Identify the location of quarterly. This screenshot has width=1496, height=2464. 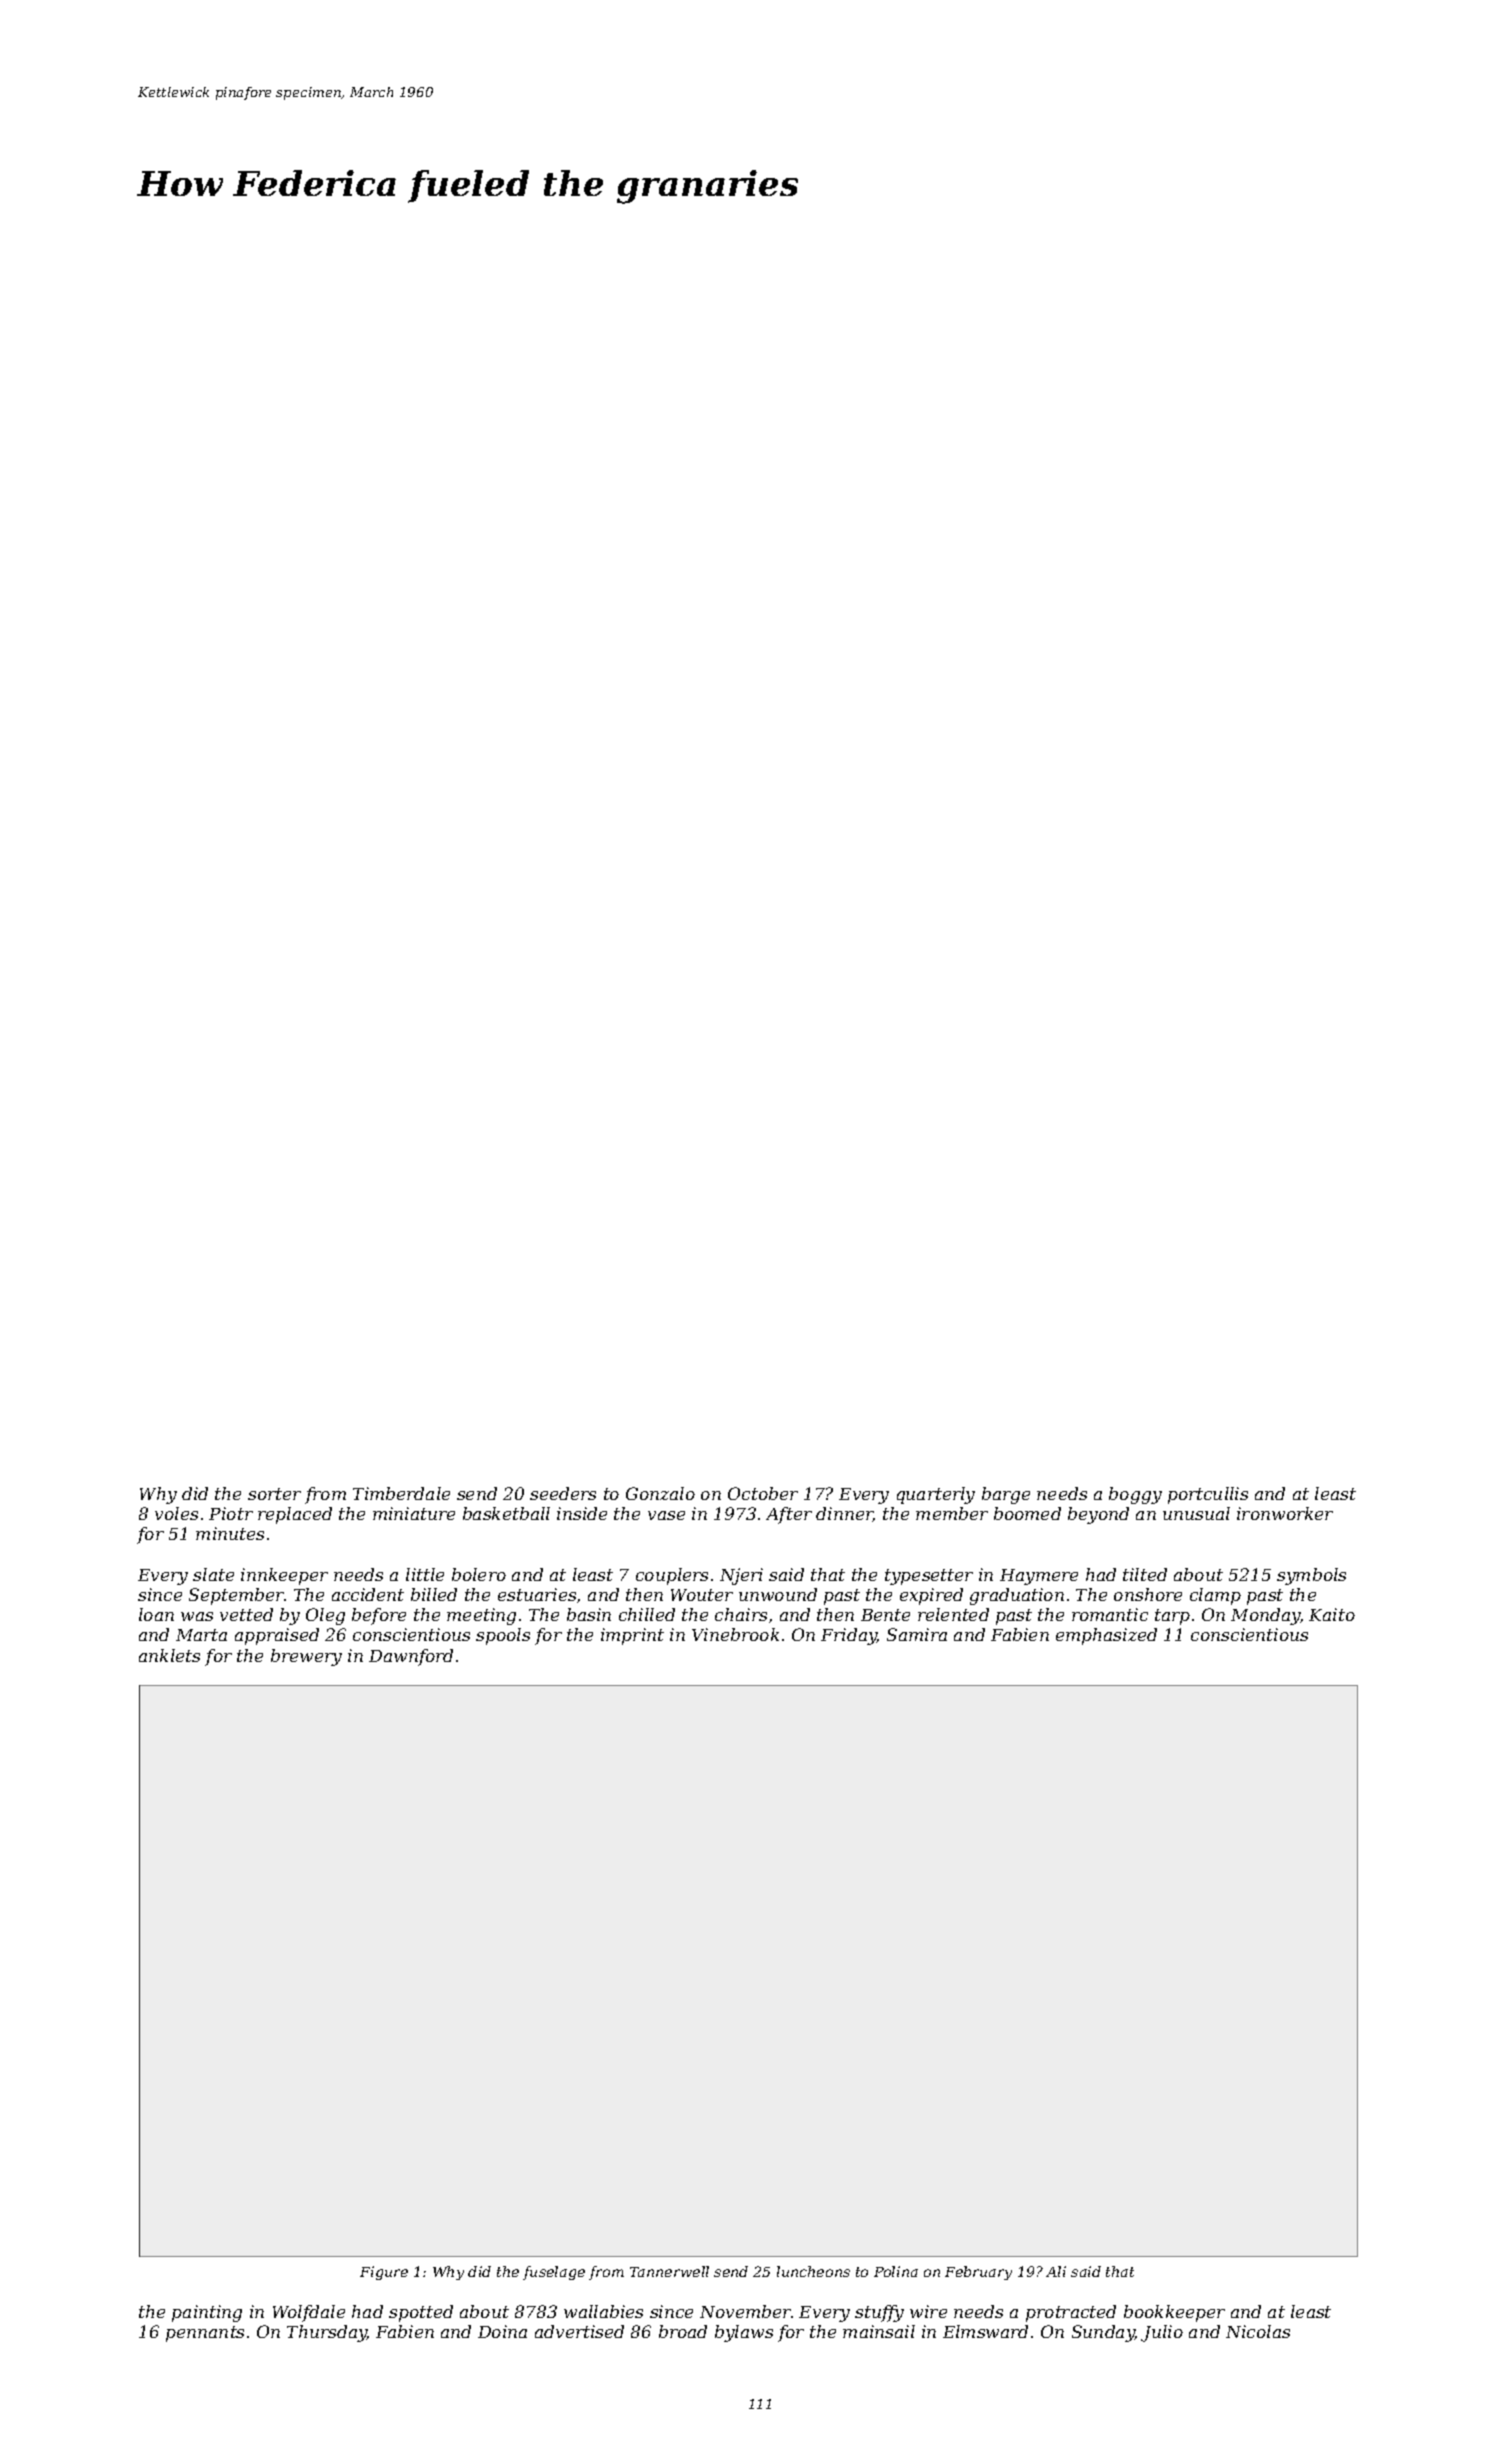
(936, 1495).
